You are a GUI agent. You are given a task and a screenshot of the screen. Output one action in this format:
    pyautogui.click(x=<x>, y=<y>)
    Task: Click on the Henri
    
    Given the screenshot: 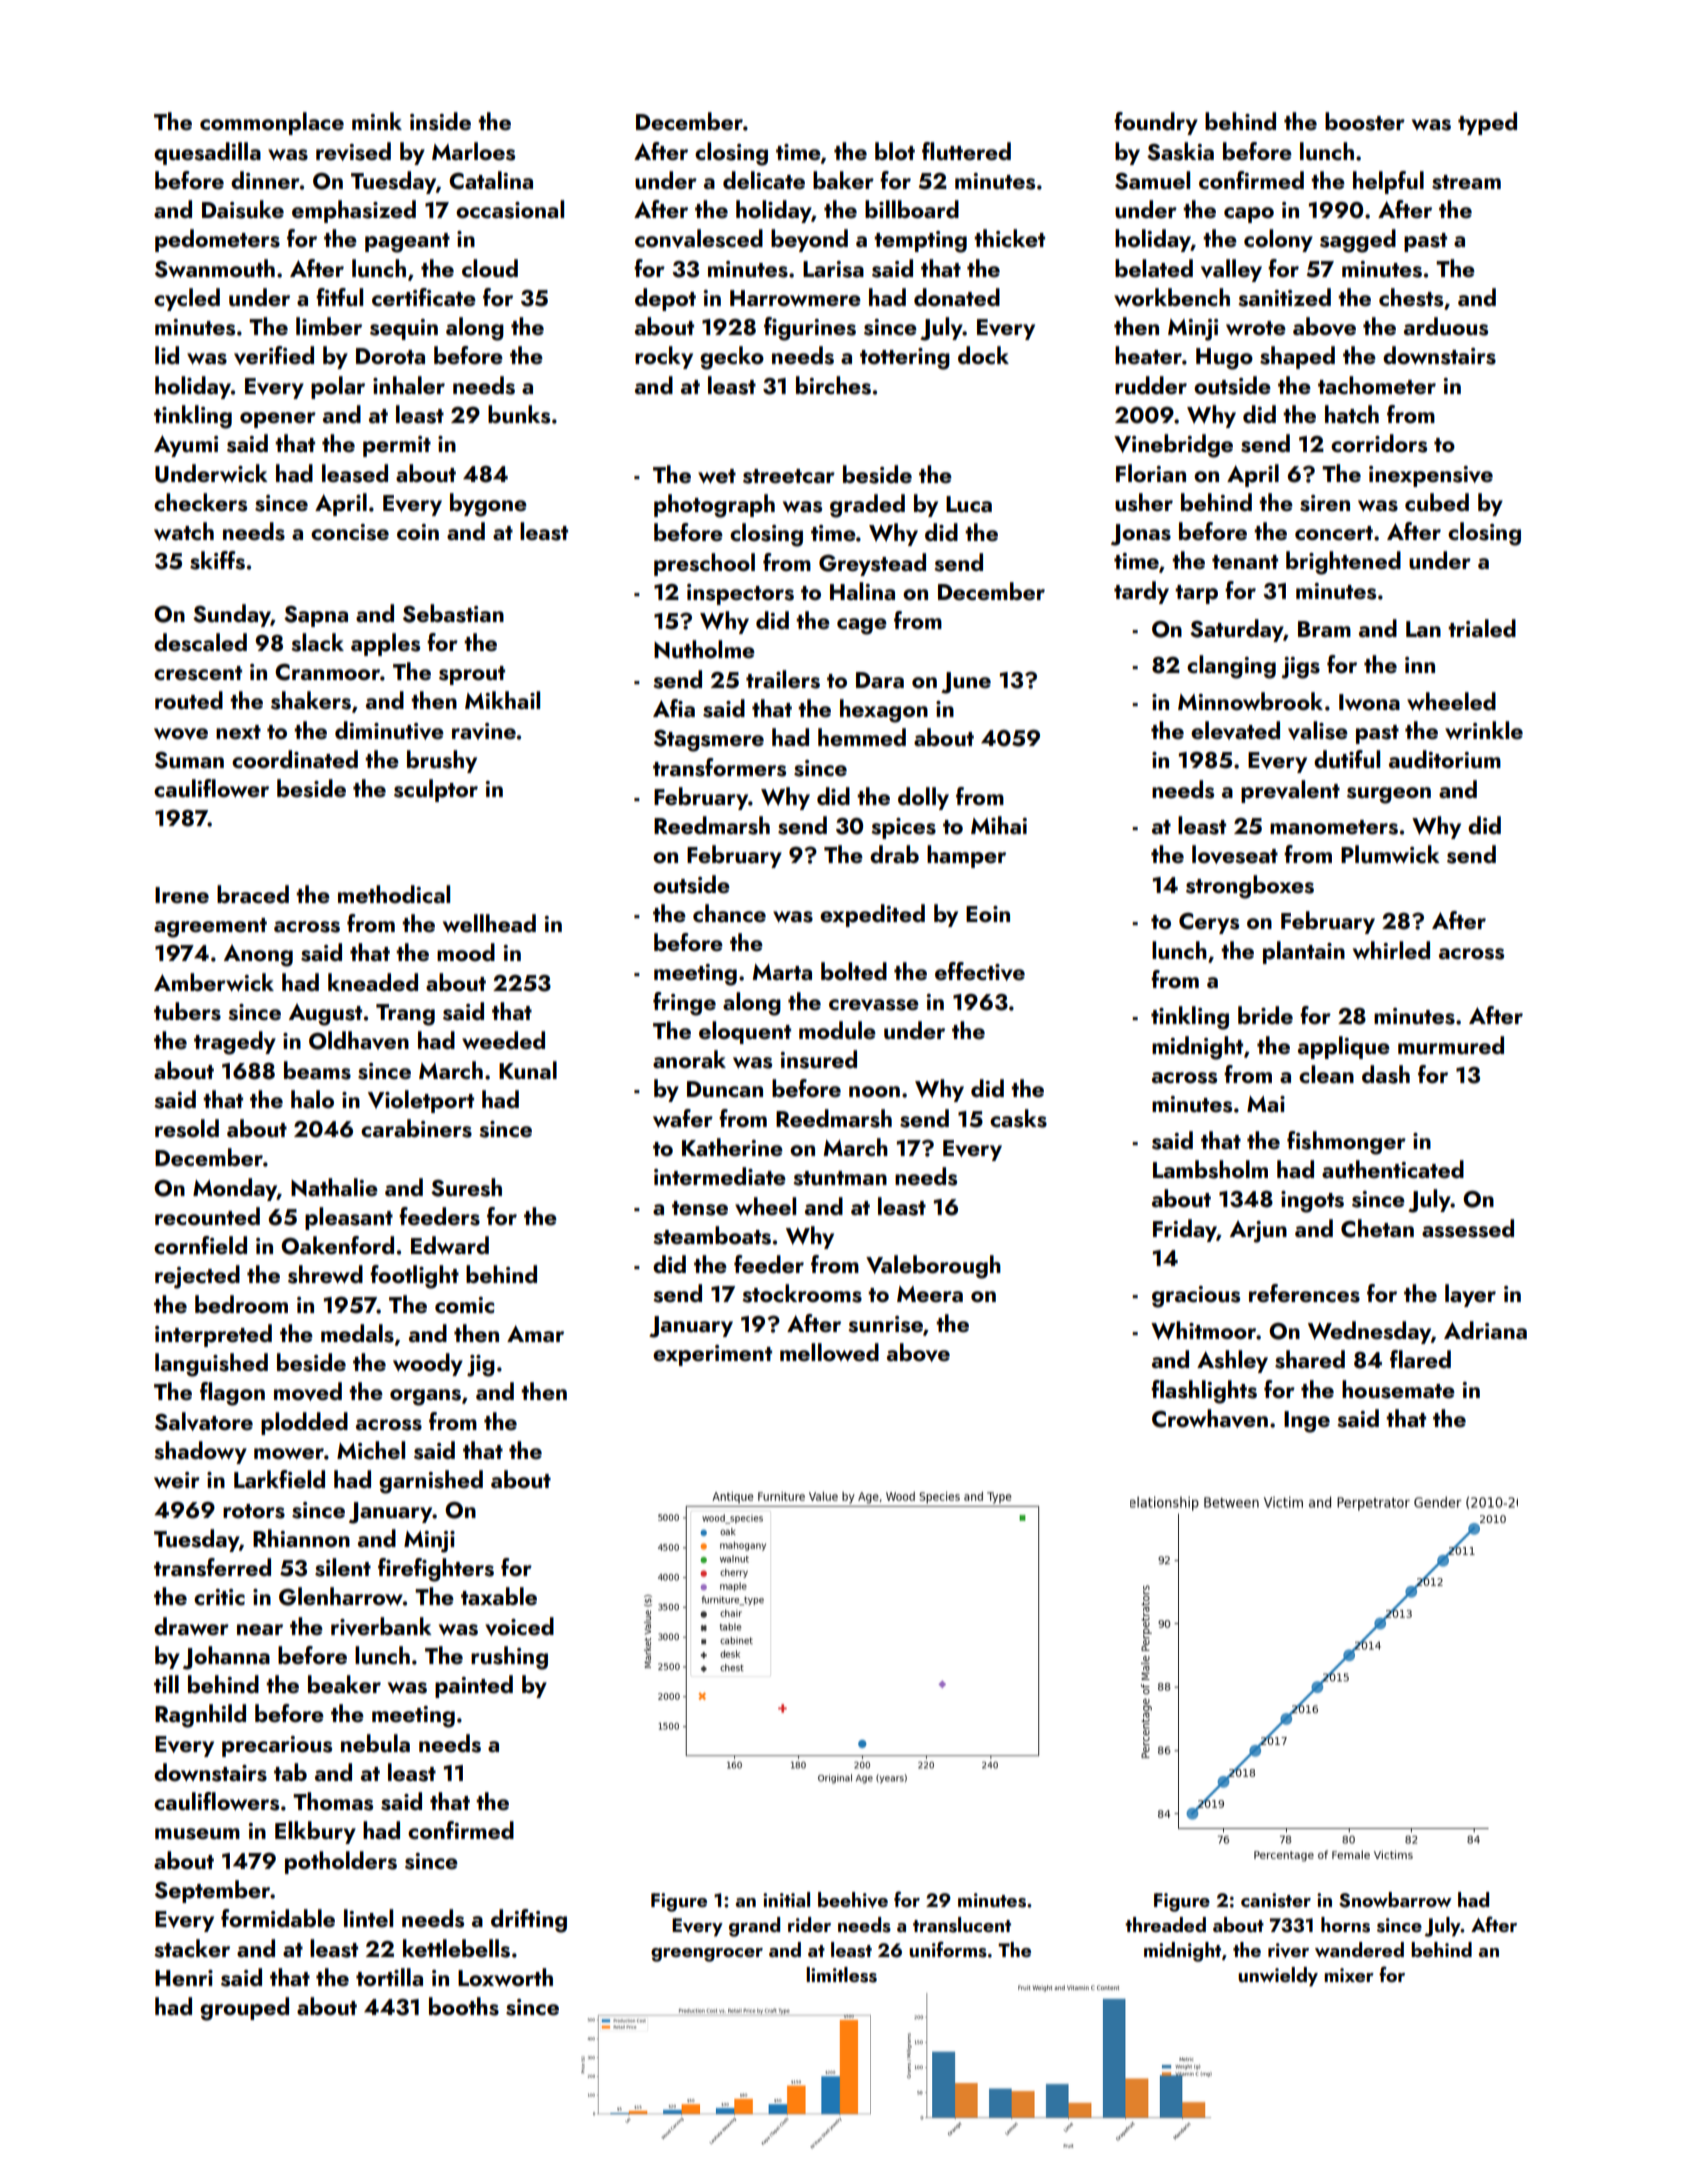 What is the action you would take?
    pyautogui.click(x=184, y=1978)
